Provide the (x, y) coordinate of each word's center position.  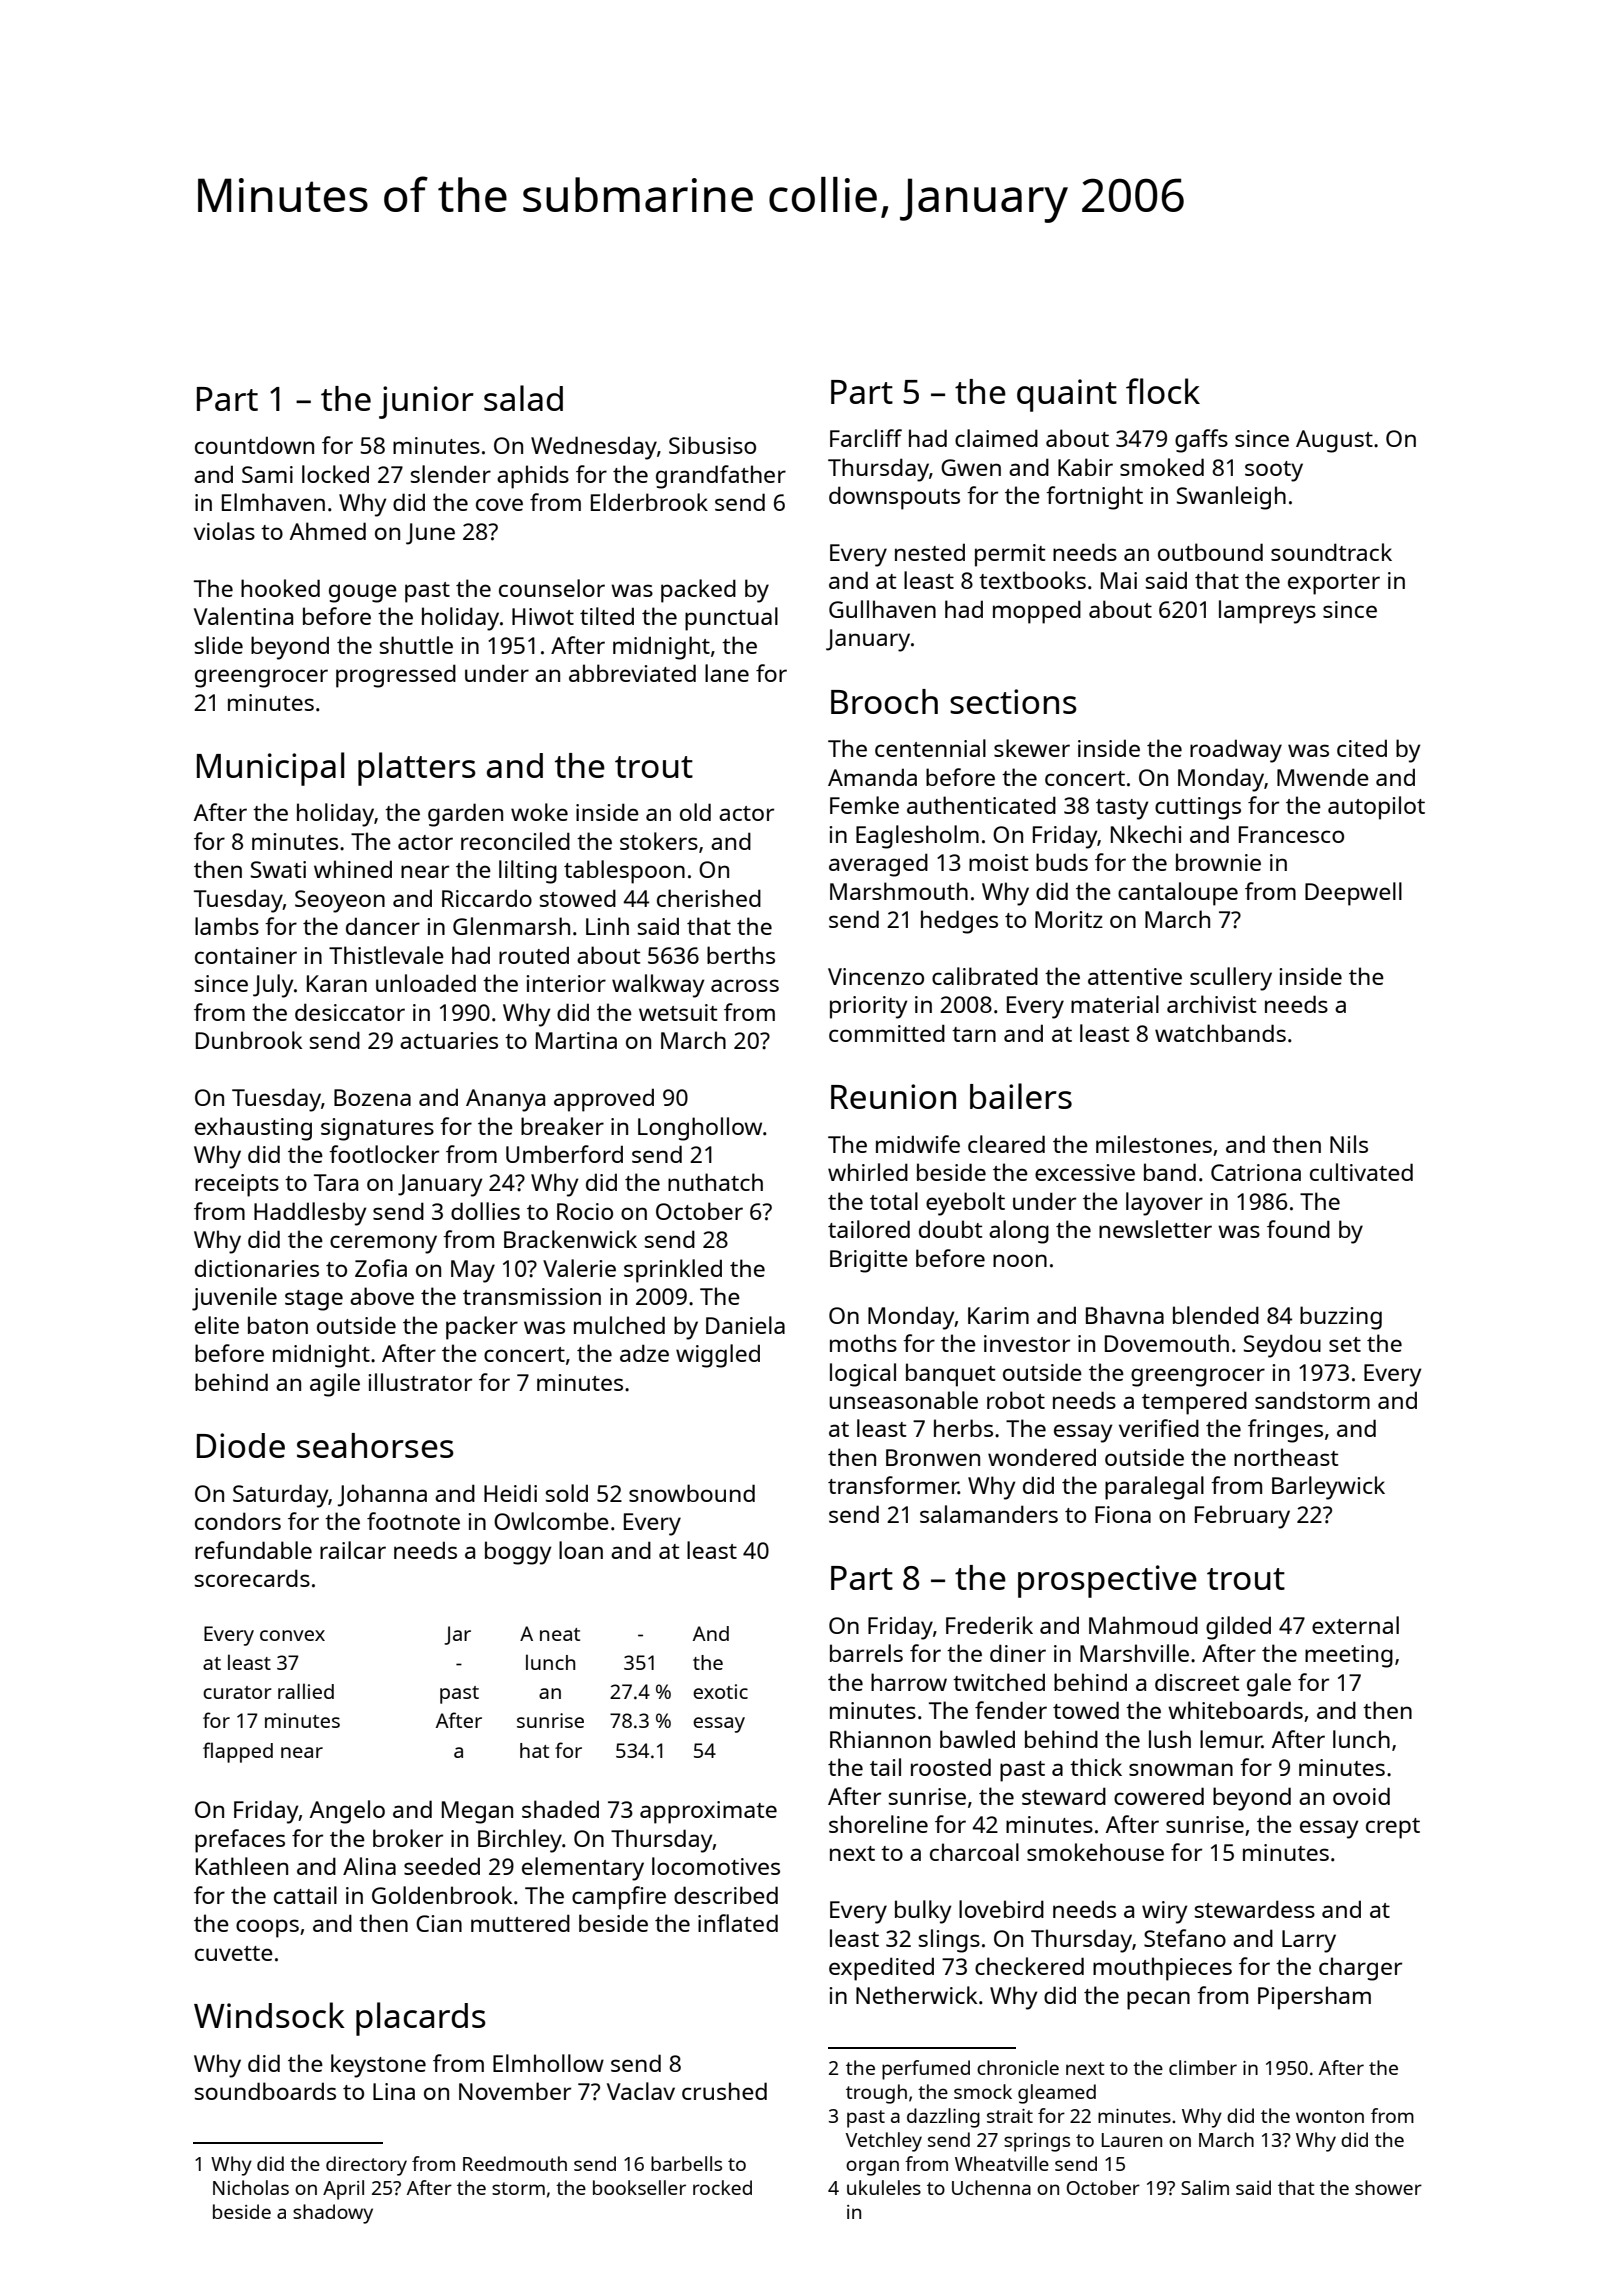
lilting (528, 872)
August (1334, 441)
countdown (254, 445)
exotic (720, 1691)
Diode (241, 1445)
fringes (1285, 1431)
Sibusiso (712, 445)
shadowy (333, 2214)
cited (1362, 748)
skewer (1032, 748)
